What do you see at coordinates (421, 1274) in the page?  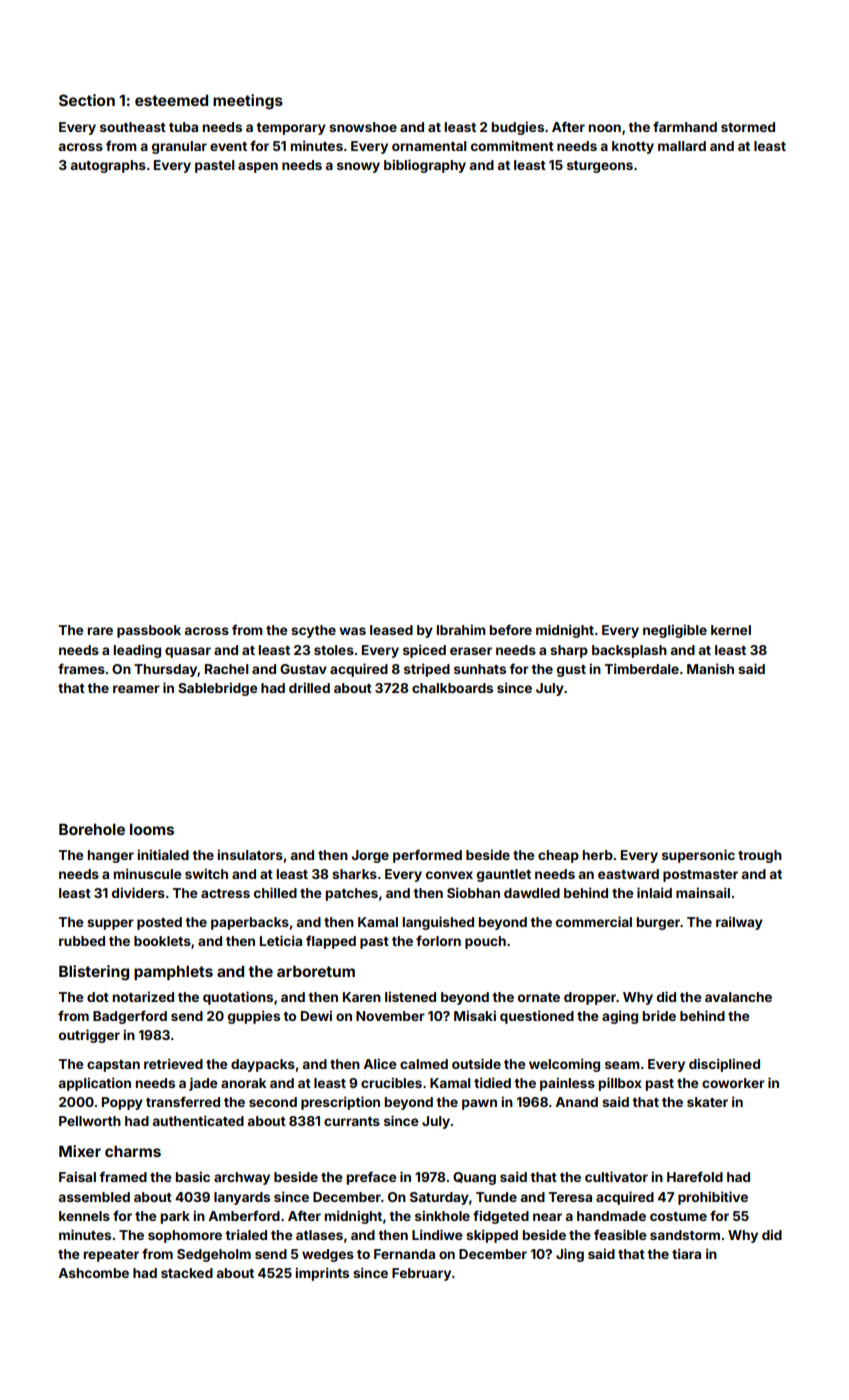 I see `February` at bounding box center [421, 1274].
